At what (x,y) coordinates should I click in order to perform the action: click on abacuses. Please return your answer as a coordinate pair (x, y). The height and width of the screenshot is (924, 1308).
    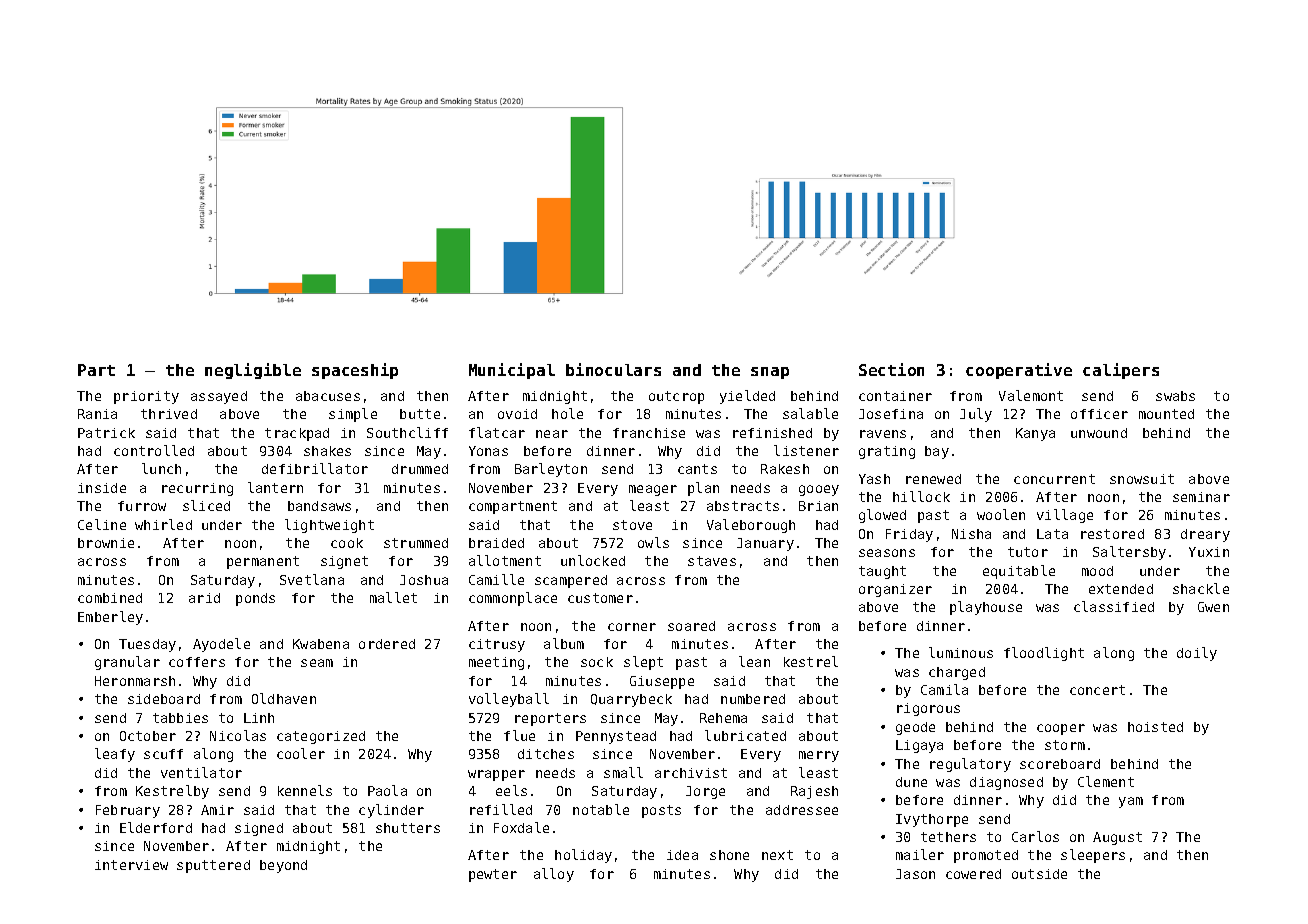
    Looking at the image, I should click on (328, 396).
